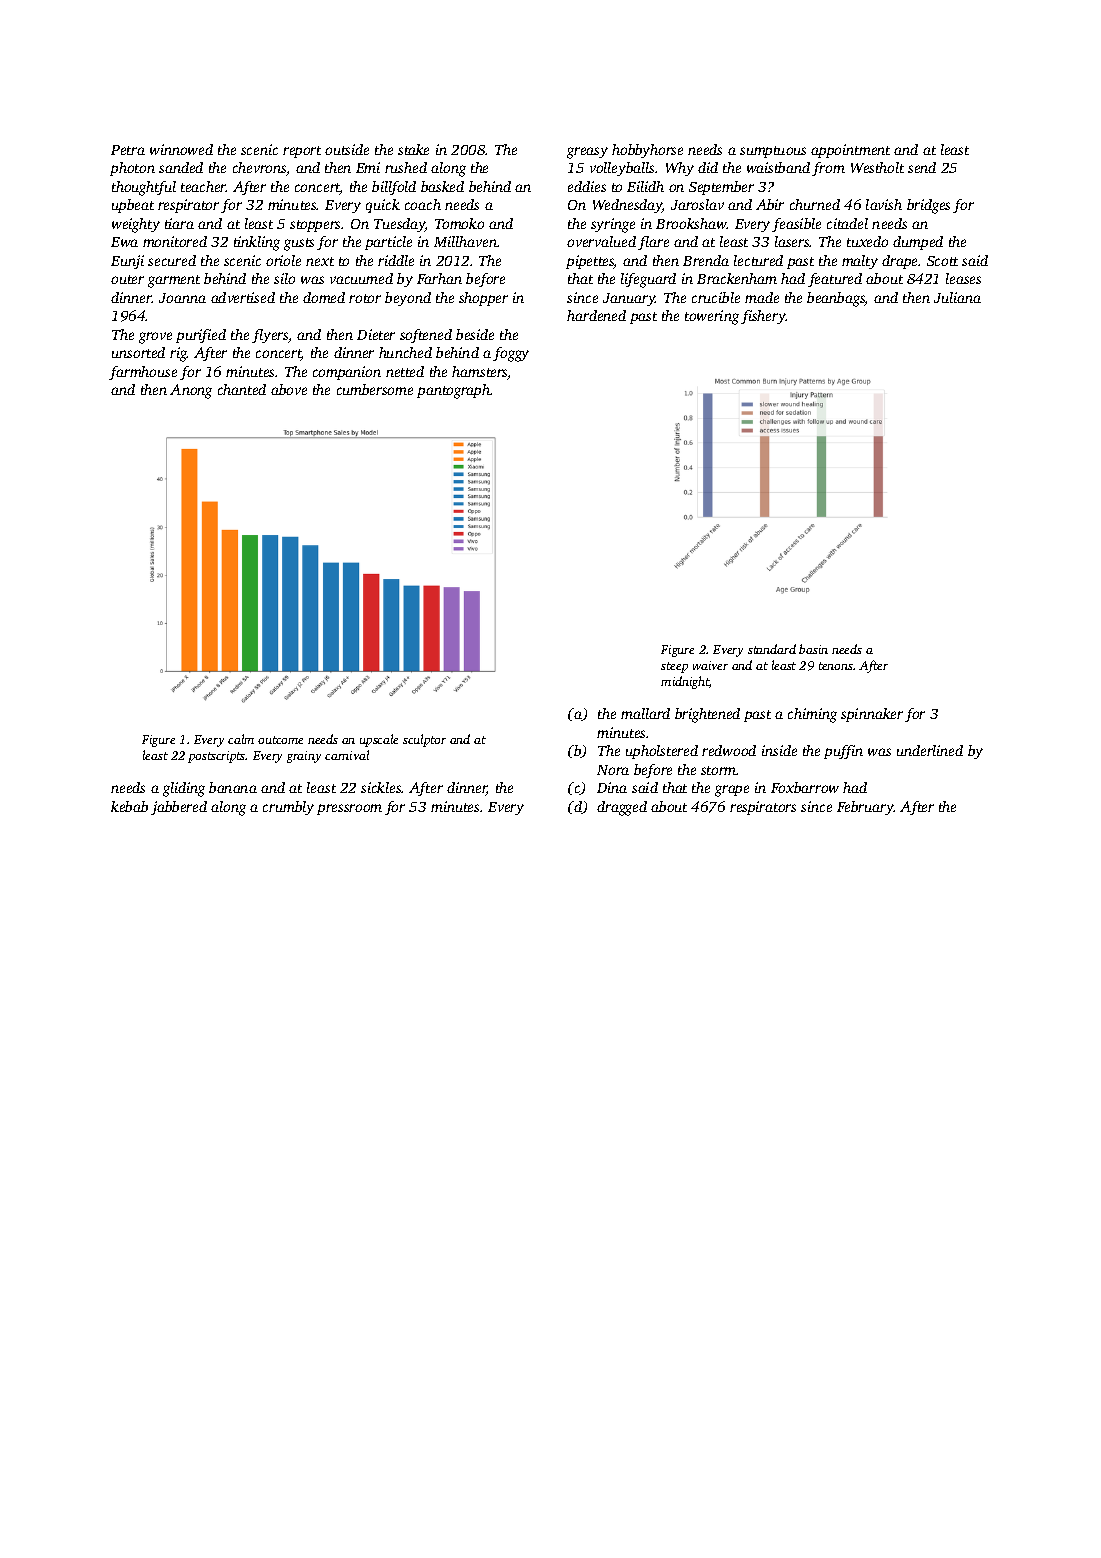 Image resolution: width=1101 pixels, height=1558 pixels. I want to click on dumped, so click(918, 243).
